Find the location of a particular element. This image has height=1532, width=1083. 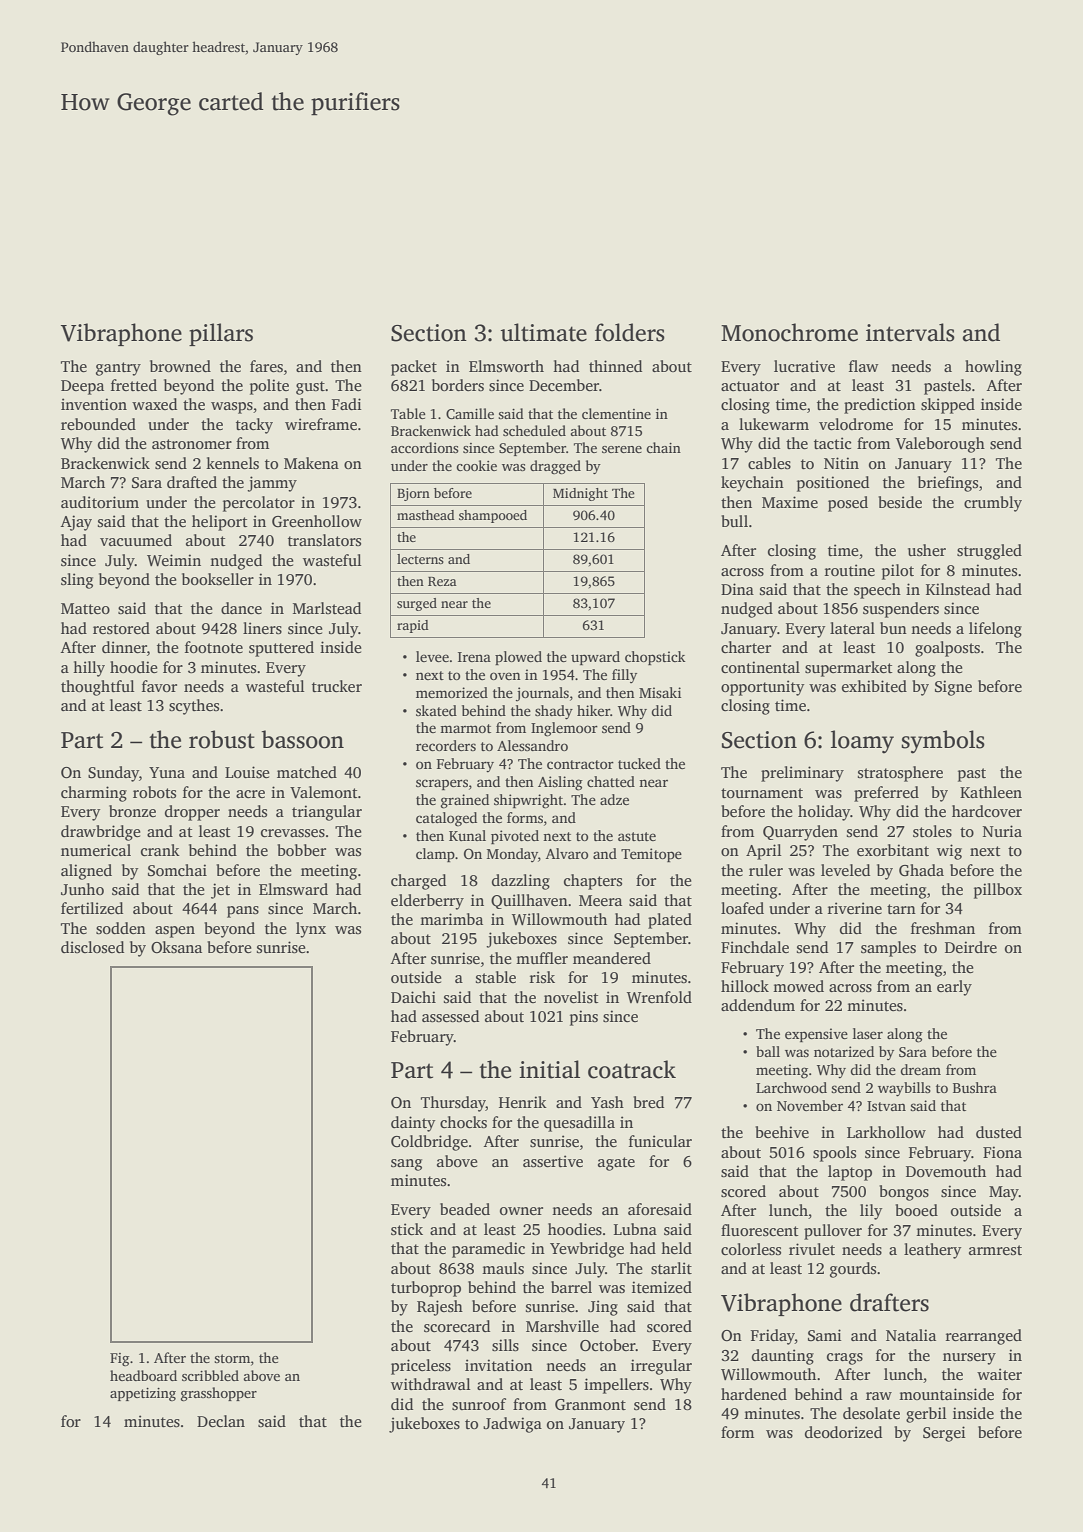

pillars is located at coordinates (221, 334).
